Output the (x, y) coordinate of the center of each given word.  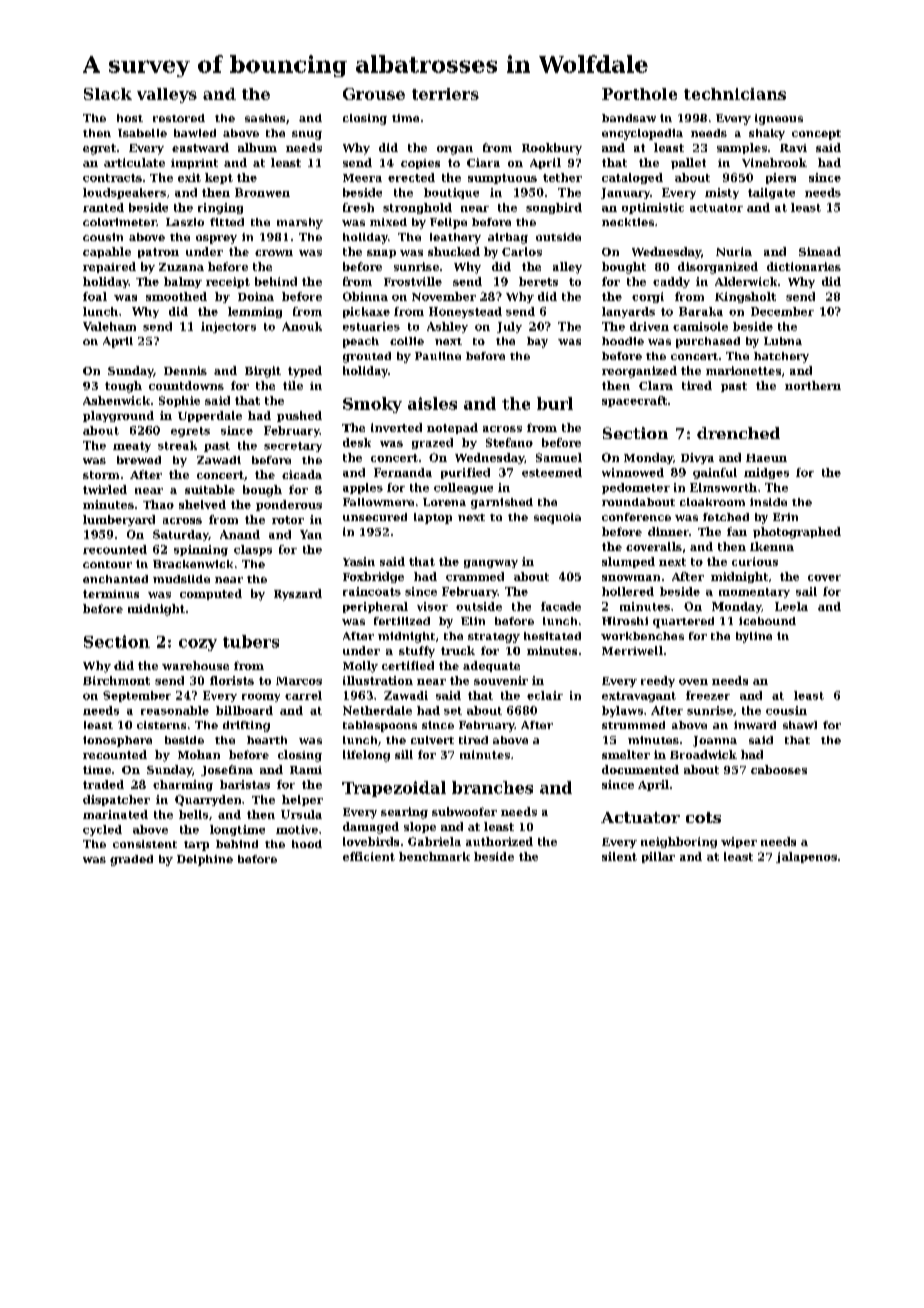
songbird (554, 208)
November (444, 296)
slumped (628, 562)
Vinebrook (774, 162)
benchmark (434, 856)
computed (211, 594)
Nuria (734, 251)
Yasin (359, 561)
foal (95, 296)
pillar (658, 857)
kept (219, 178)
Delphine (205, 860)
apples (363, 488)
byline (754, 637)
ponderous (289, 505)
